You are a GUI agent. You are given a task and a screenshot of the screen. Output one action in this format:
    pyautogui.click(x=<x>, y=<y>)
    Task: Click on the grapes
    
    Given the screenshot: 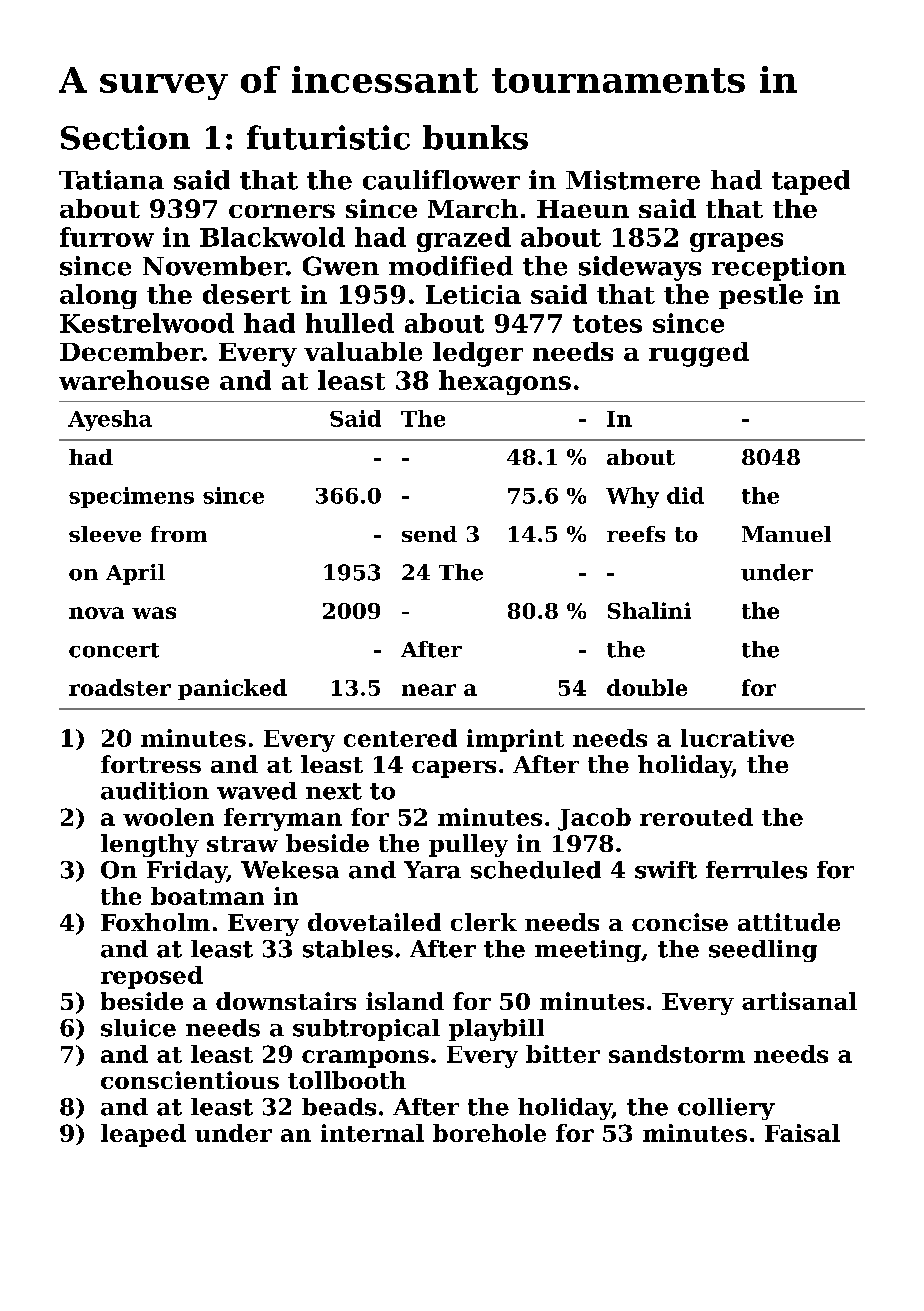 What is the action you would take?
    pyautogui.click(x=736, y=242)
